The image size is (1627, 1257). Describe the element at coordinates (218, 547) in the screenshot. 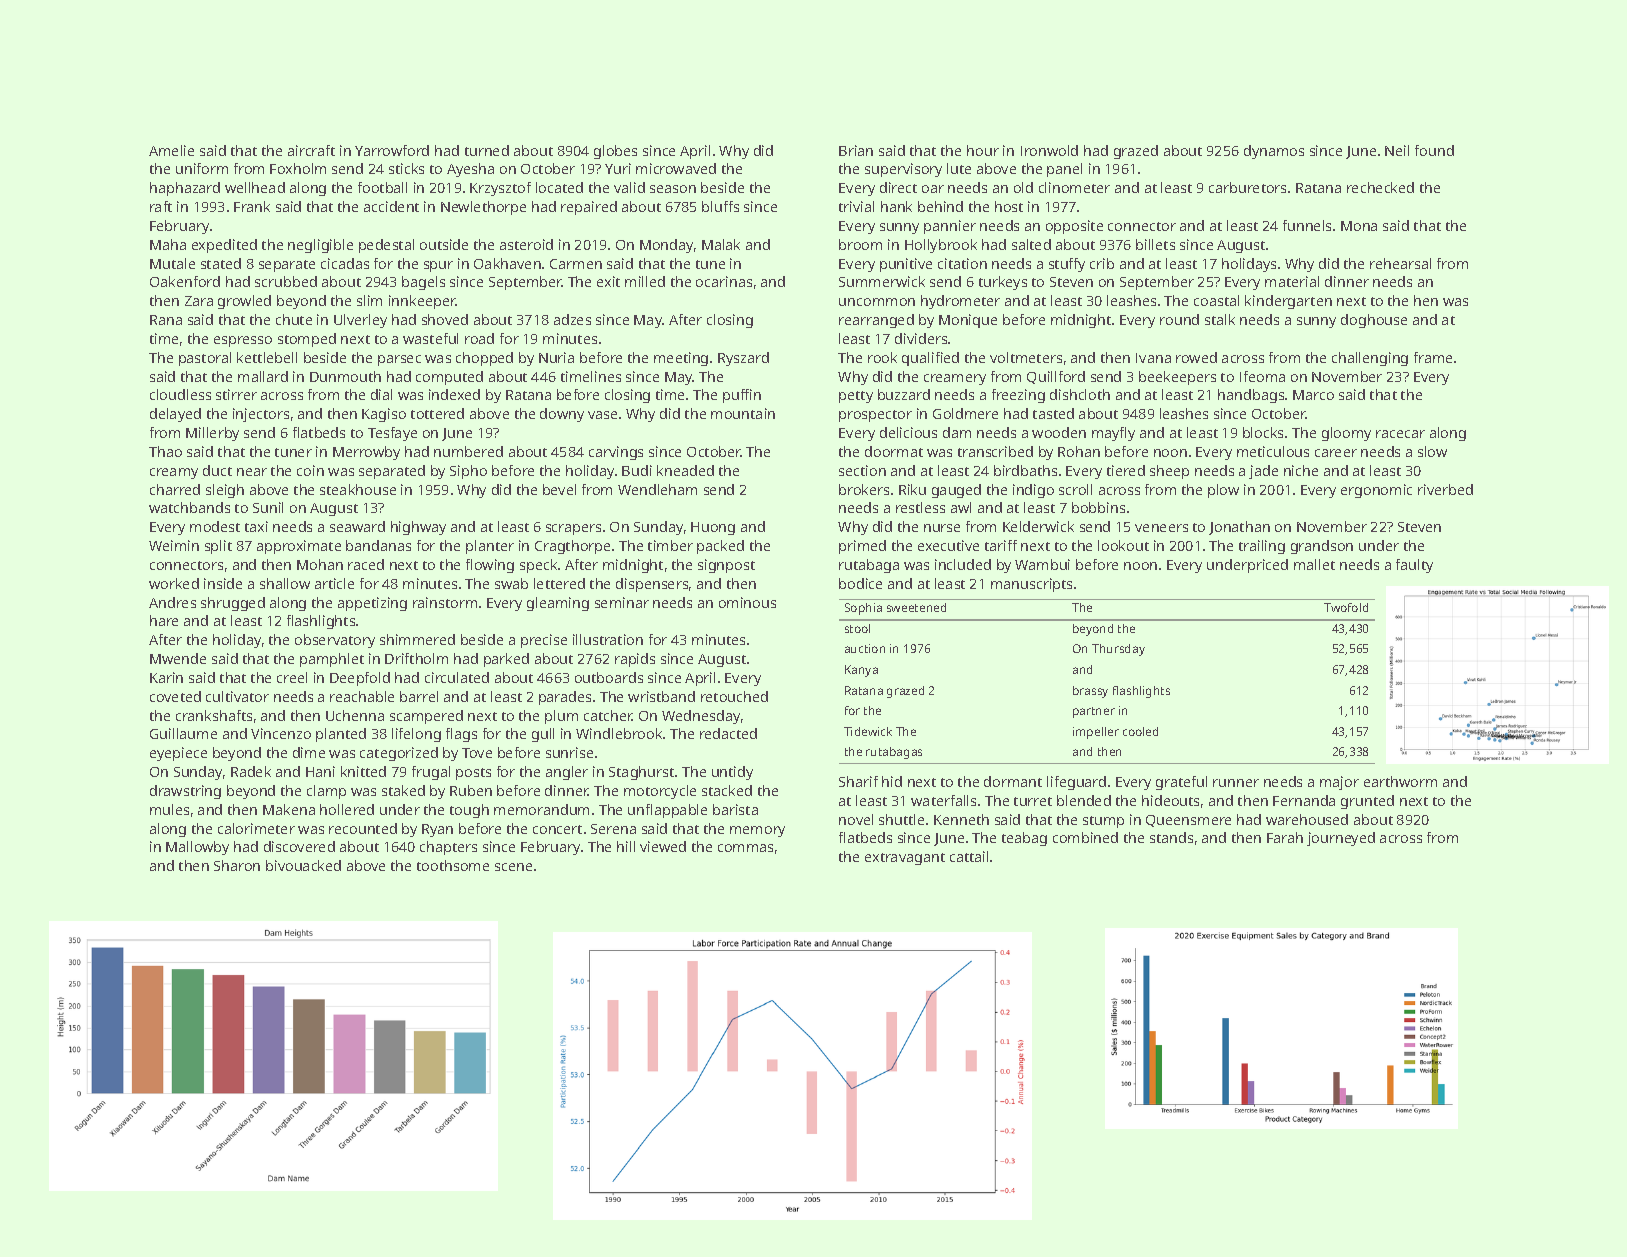

I see `split` at that location.
